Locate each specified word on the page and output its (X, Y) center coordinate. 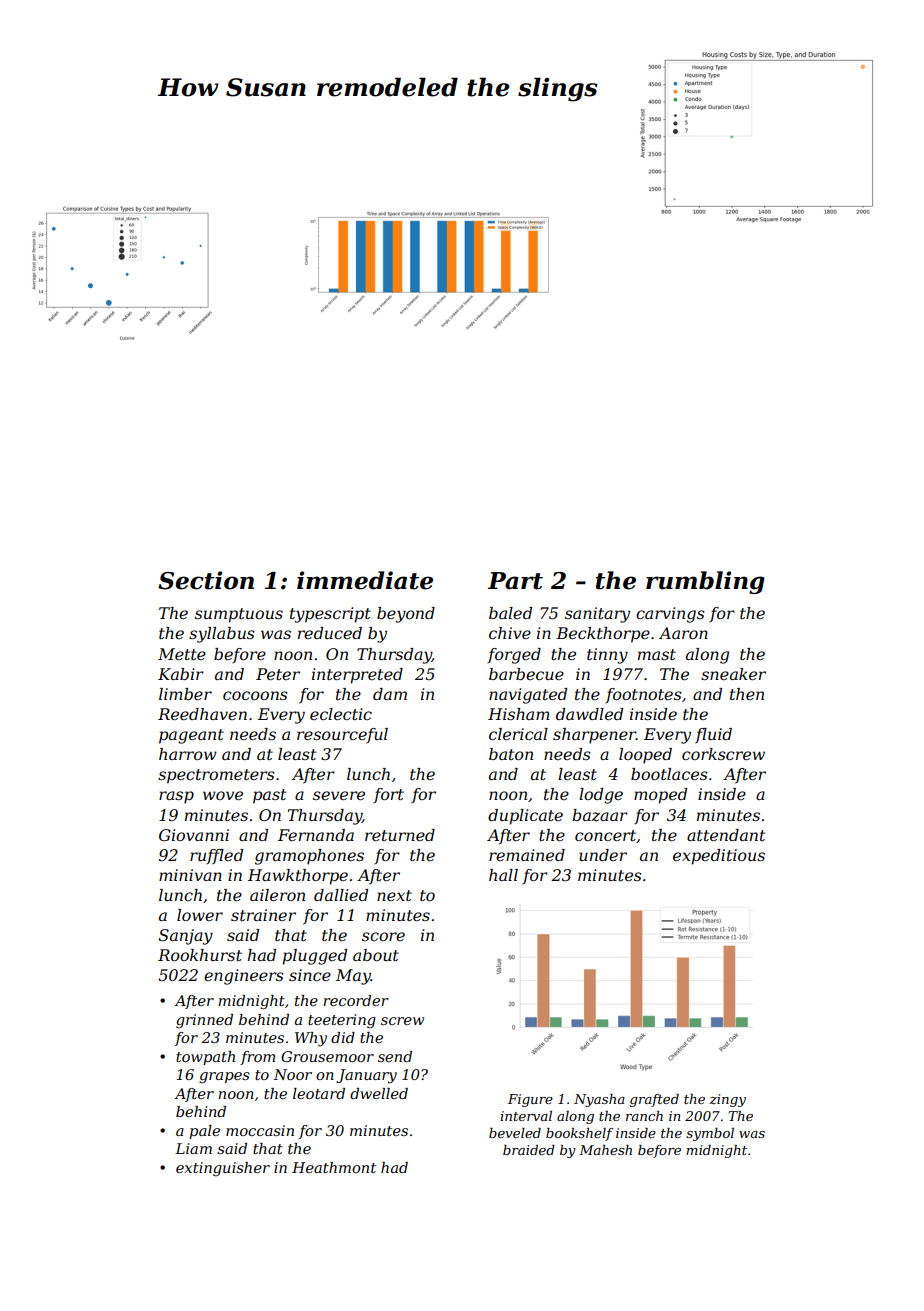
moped (660, 796)
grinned (204, 1021)
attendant (726, 835)
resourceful (342, 735)
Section (206, 580)
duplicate (525, 817)
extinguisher (223, 1169)
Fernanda (316, 835)
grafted (654, 1100)
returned (400, 835)
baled (510, 613)
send (395, 1056)
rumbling (705, 582)
